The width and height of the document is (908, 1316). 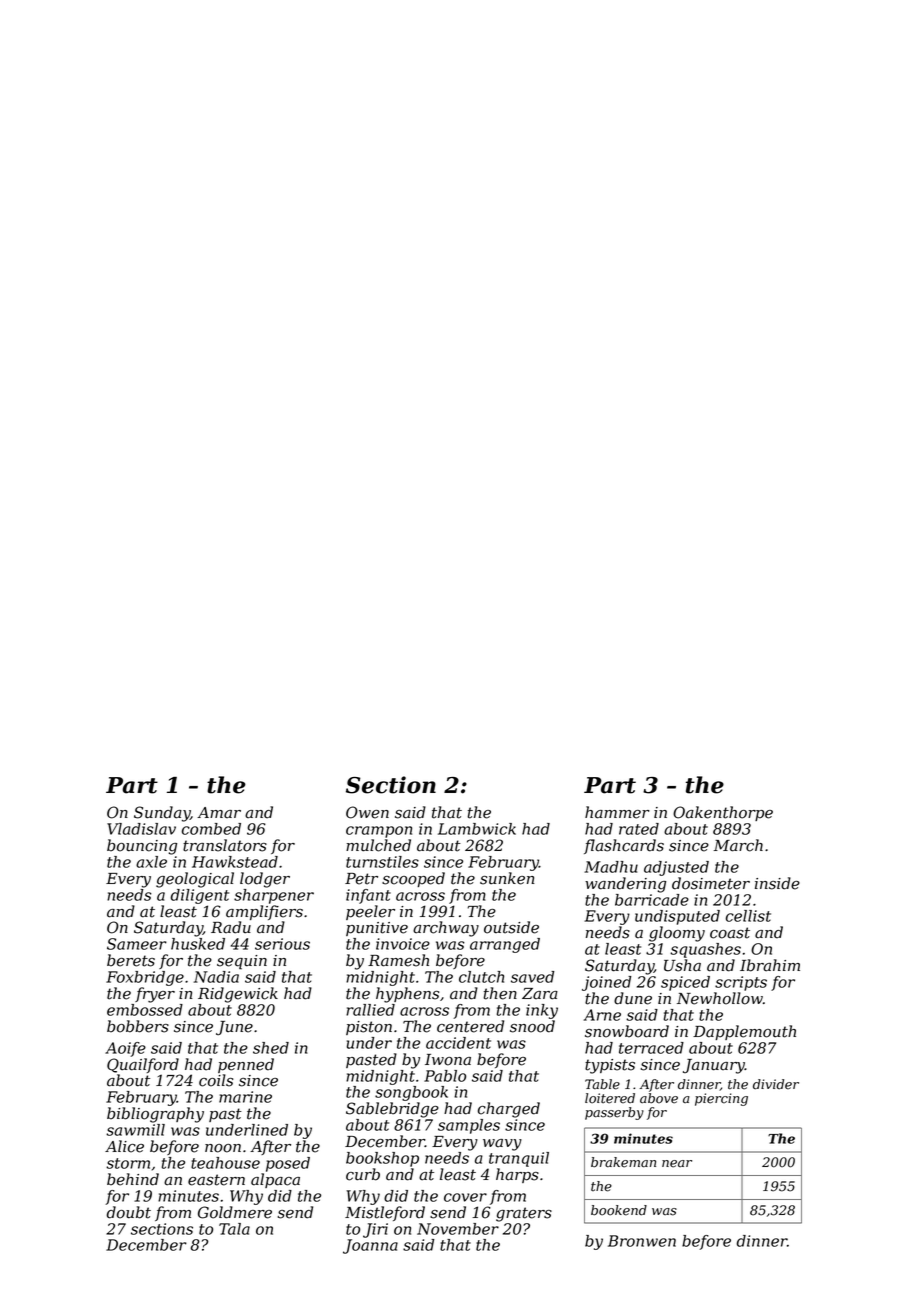 What do you see at coordinates (624, 846) in the document?
I see `flashcards` at bounding box center [624, 846].
